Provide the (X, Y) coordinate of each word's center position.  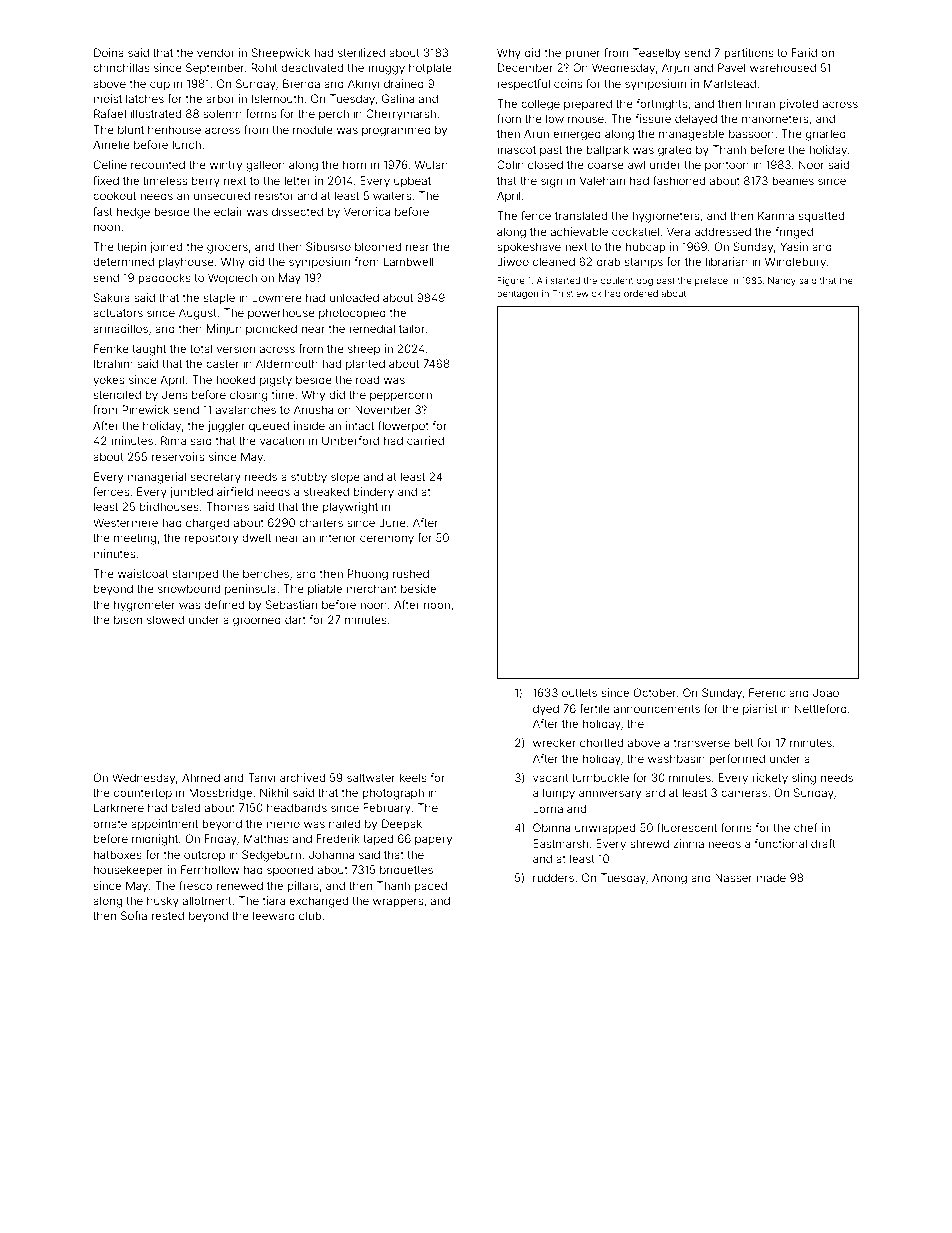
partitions (749, 53)
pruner (582, 54)
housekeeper (128, 870)
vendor (216, 52)
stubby (309, 478)
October (655, 692)
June (392, 522)
